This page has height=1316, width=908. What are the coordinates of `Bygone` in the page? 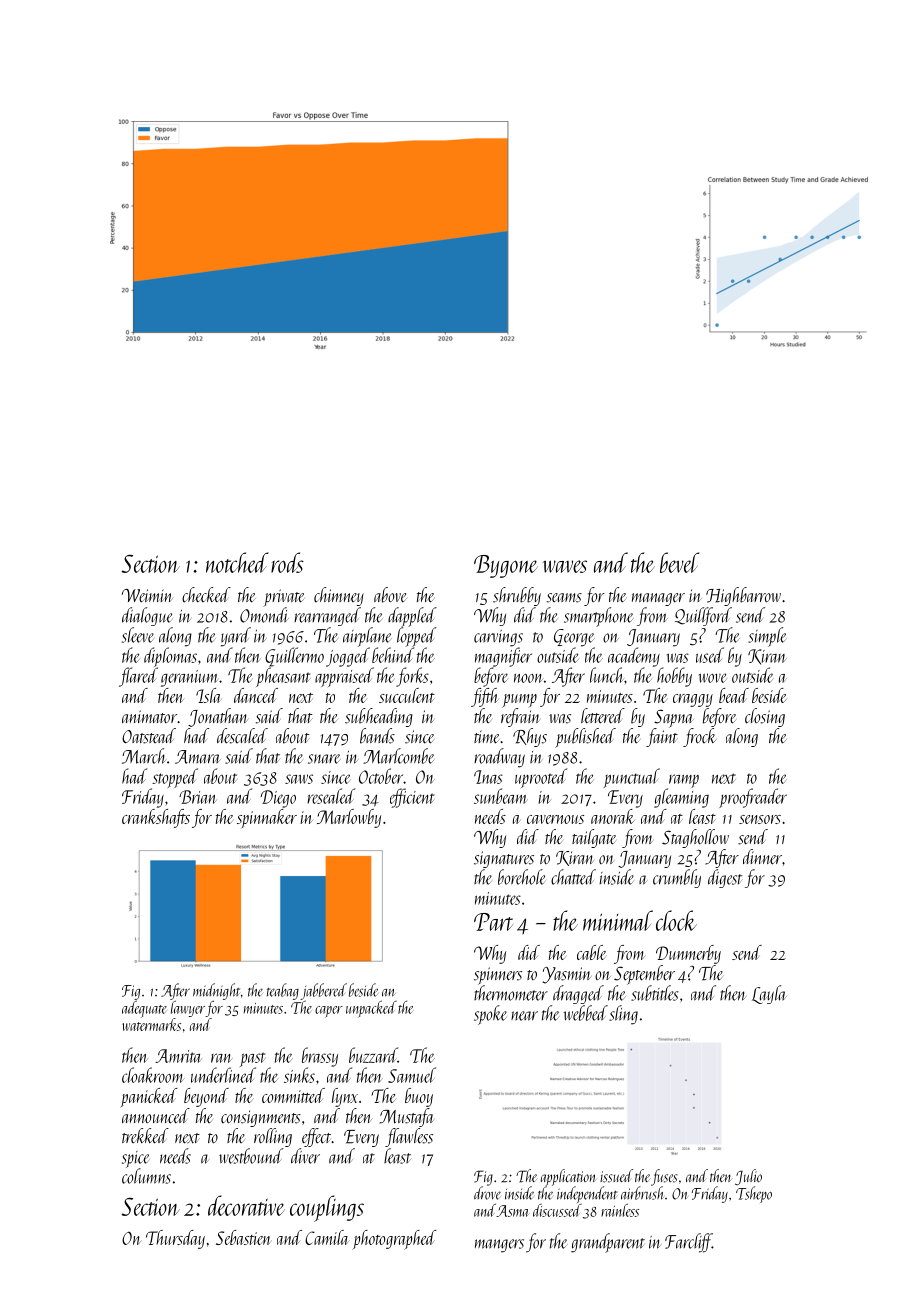 It's located at (506, 566).
